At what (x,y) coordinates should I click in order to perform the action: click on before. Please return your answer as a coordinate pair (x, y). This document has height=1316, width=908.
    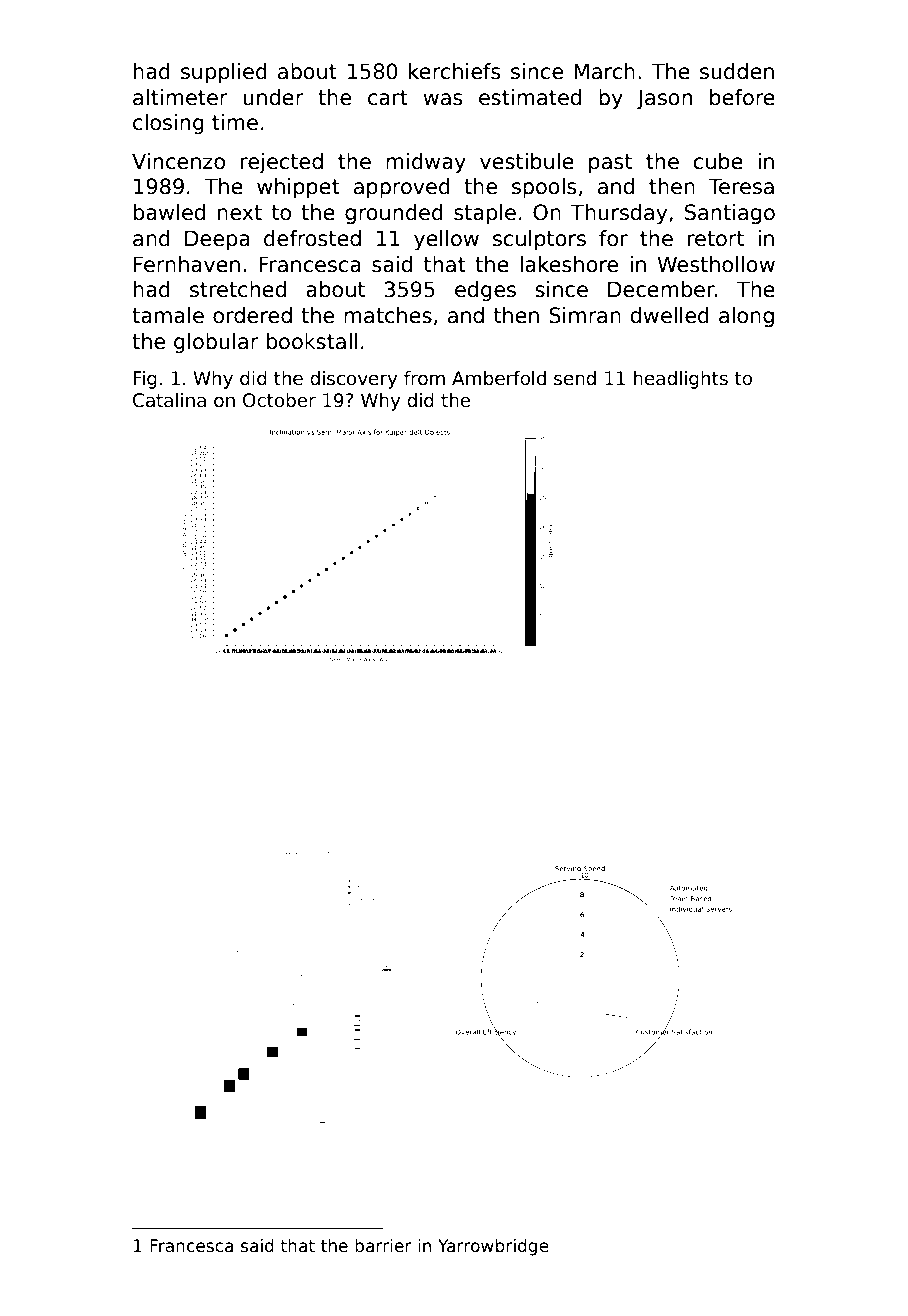
    Looking at the image, I should click on (742, 97).
